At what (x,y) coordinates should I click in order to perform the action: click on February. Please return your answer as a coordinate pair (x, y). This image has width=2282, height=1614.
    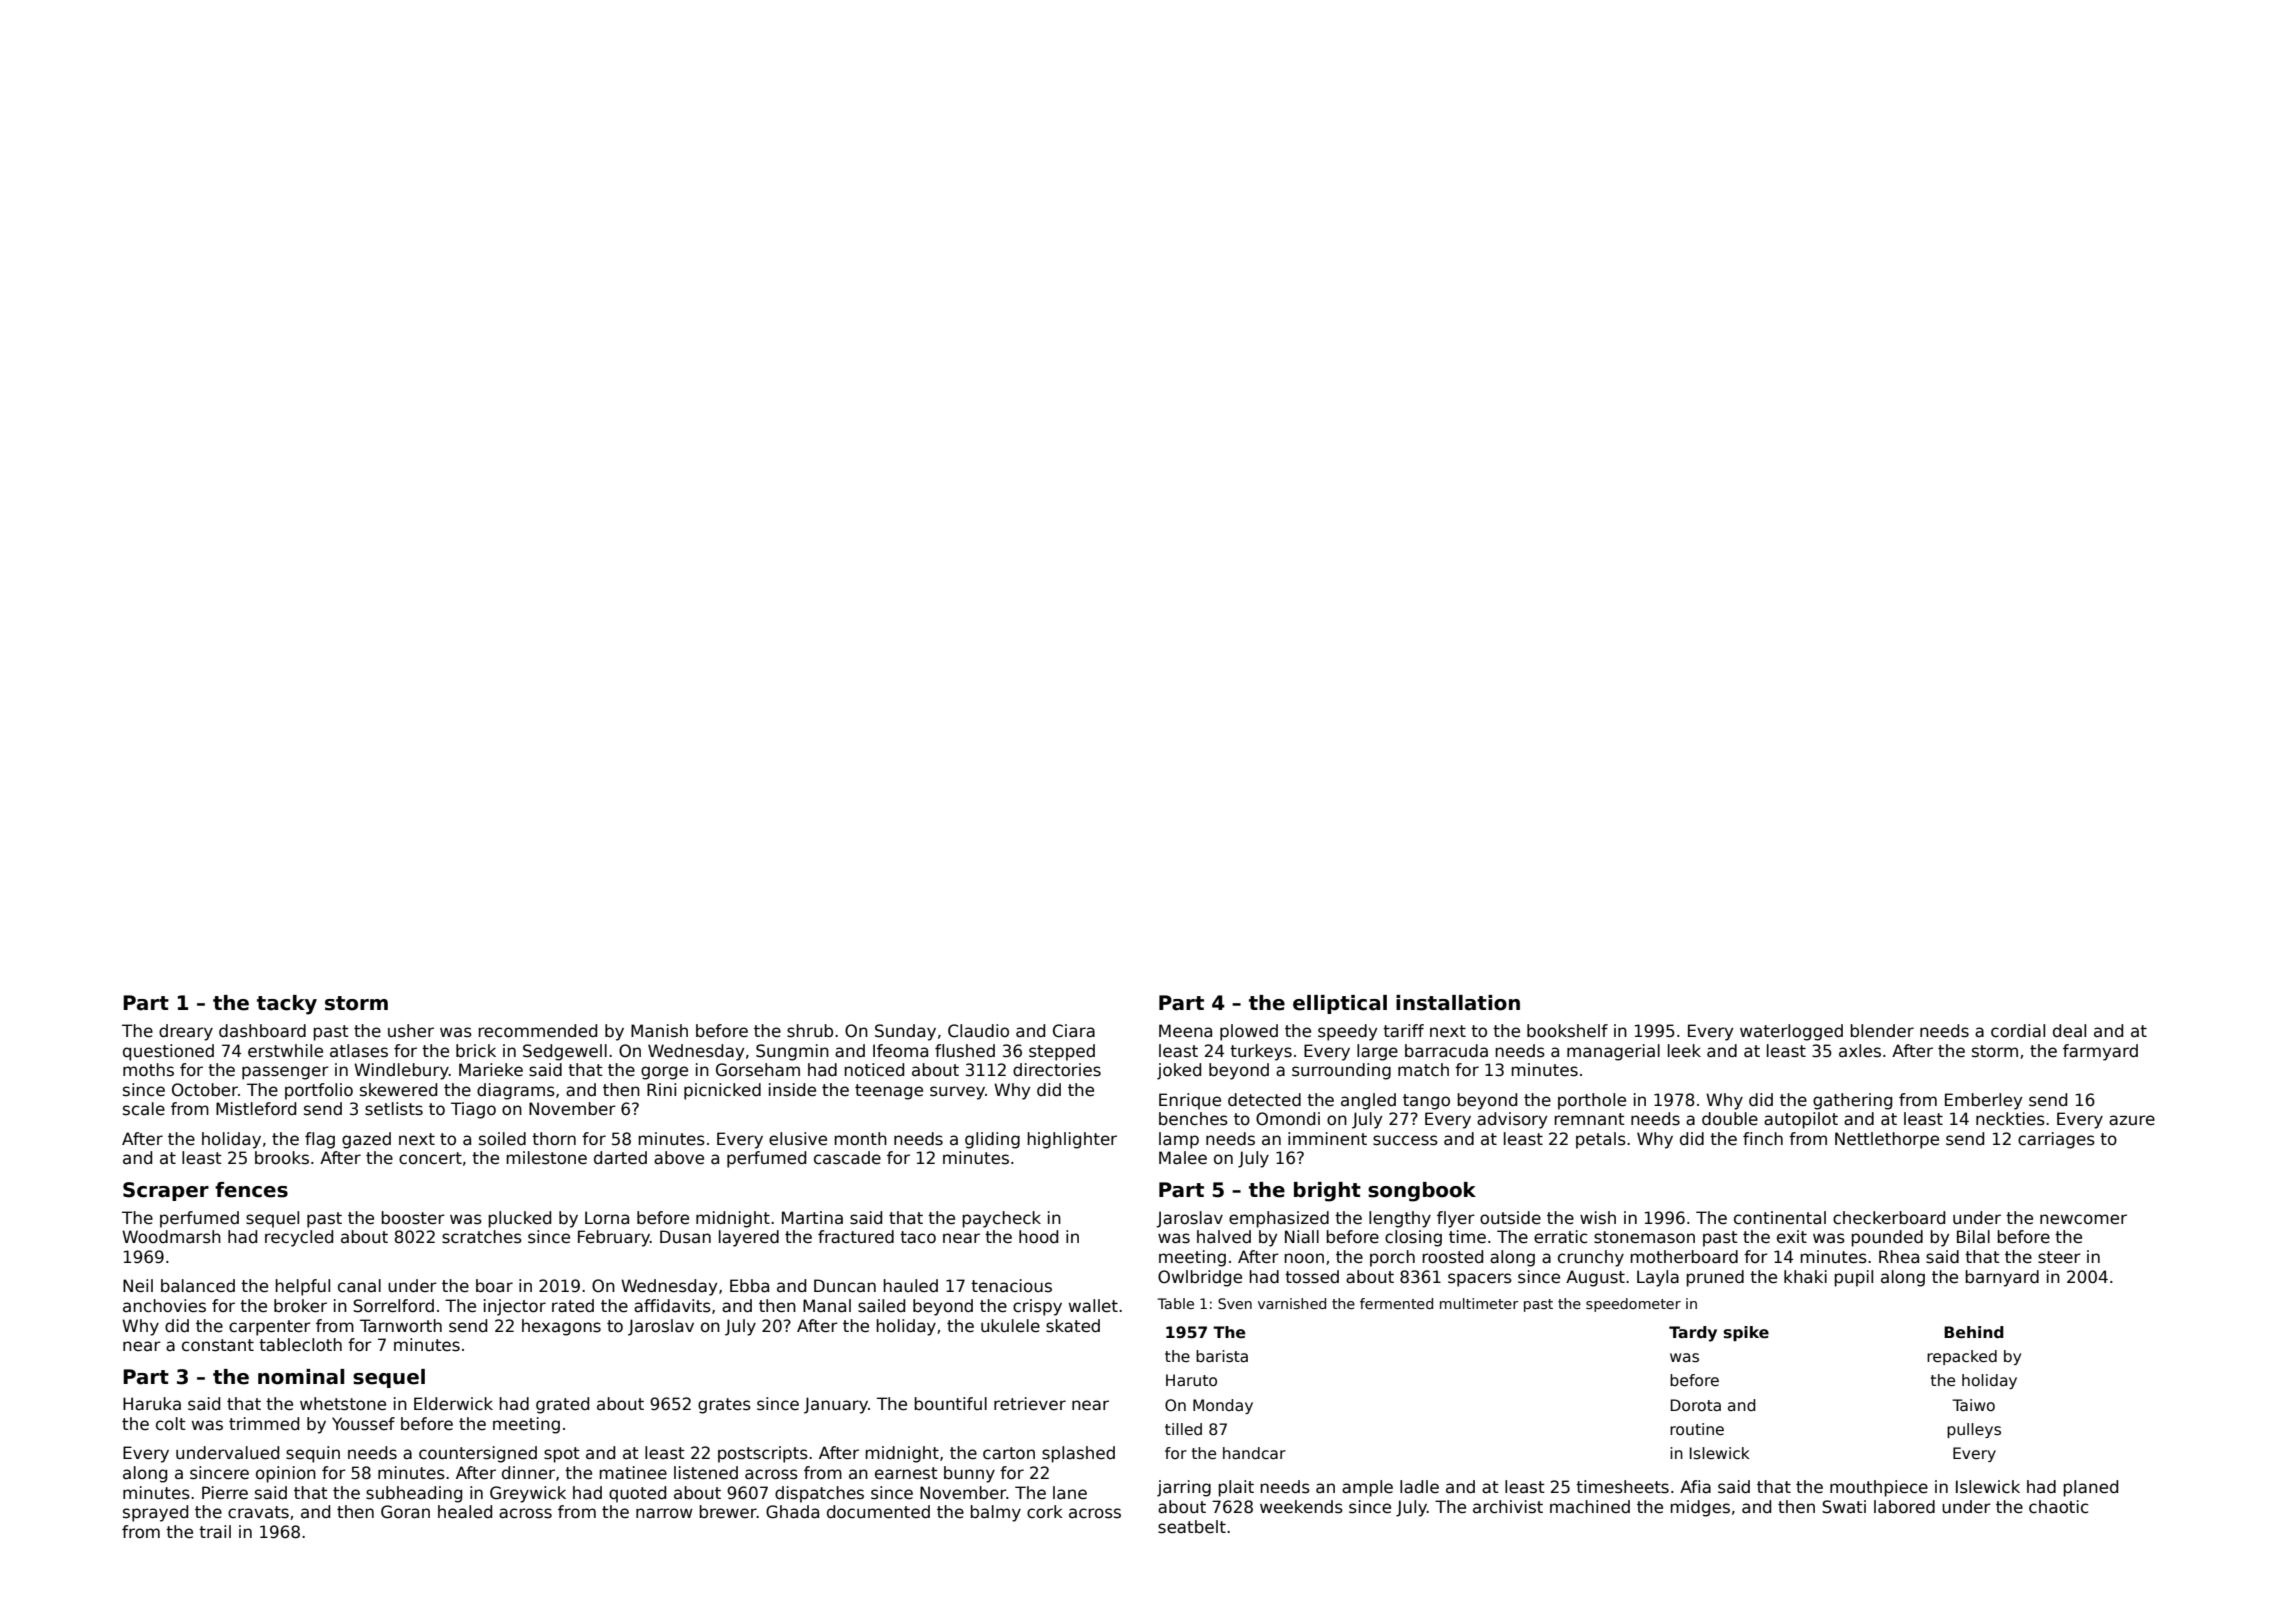
    Looking at the image, I should click on (614, 1238).
